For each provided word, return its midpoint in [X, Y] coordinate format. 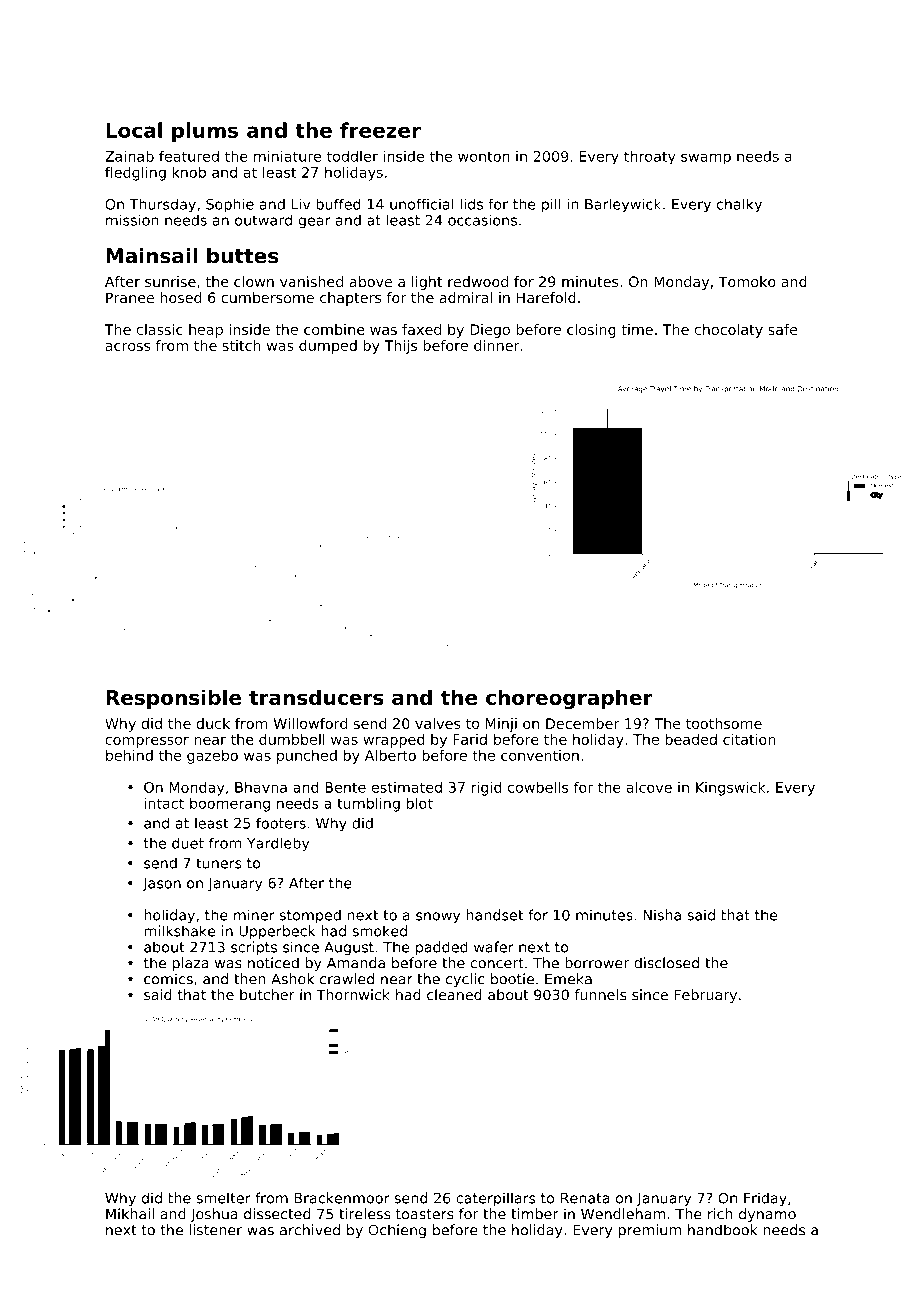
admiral [466, 297]
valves [438, 723]
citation [749, 739]
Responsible [173, 699]
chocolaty [729, 331]
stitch [242, 345]
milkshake [180, 931]
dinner [497, 345]
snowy [438, 918]
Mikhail [130, 1214]
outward [263, 220]
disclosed [666, 963]
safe [782, 329]
